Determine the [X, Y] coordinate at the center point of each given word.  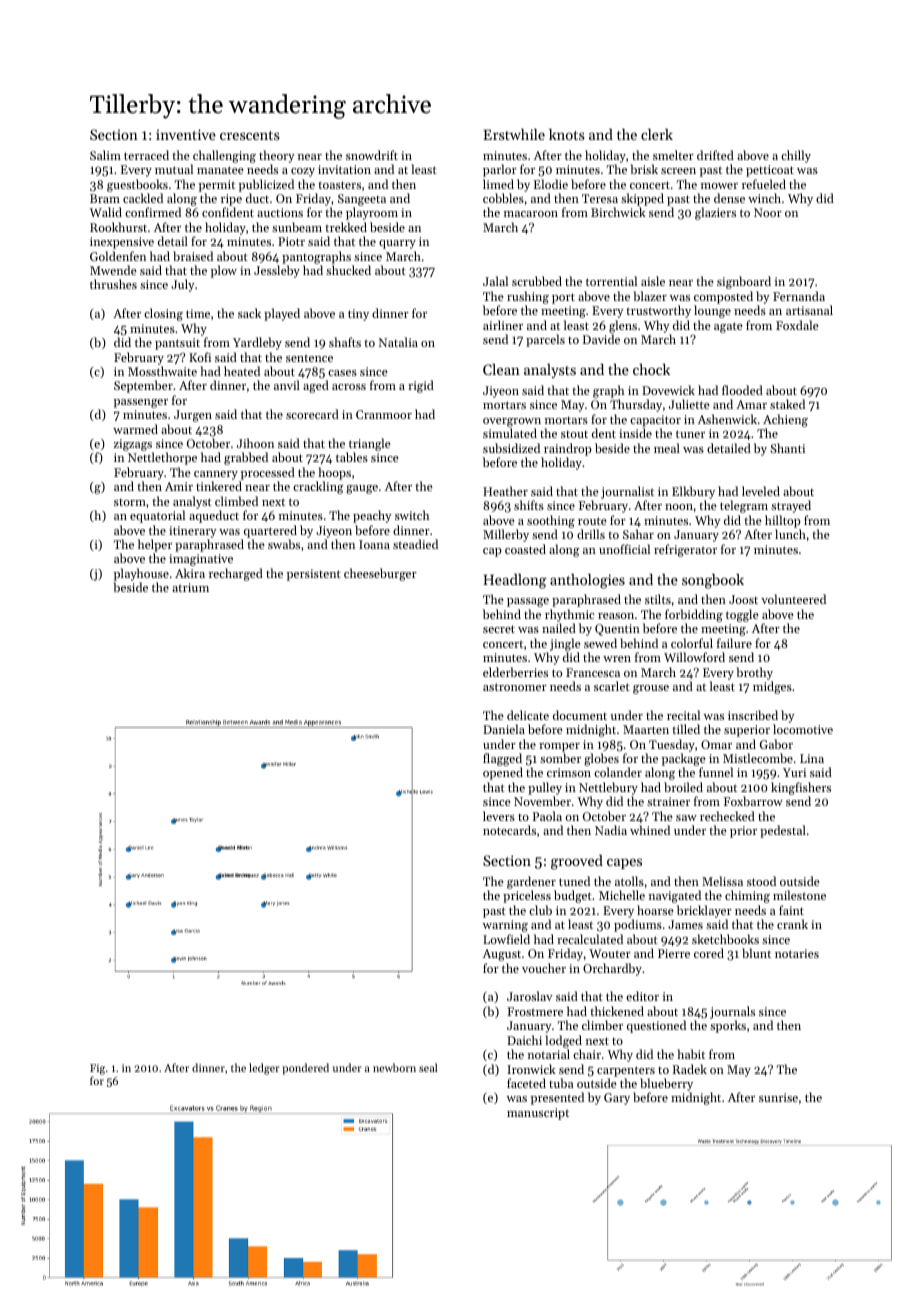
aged [316, 386]
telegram [744, 506]
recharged [236, 574]
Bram [105, 198]
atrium [190, 587]
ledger [264, 1069]
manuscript [538, 1114]
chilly [796, 156]
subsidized [511, 448]
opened [503, 773]
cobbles [503, 198]
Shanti [787, 448]
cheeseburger [380, 574]
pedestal [783, 831]
